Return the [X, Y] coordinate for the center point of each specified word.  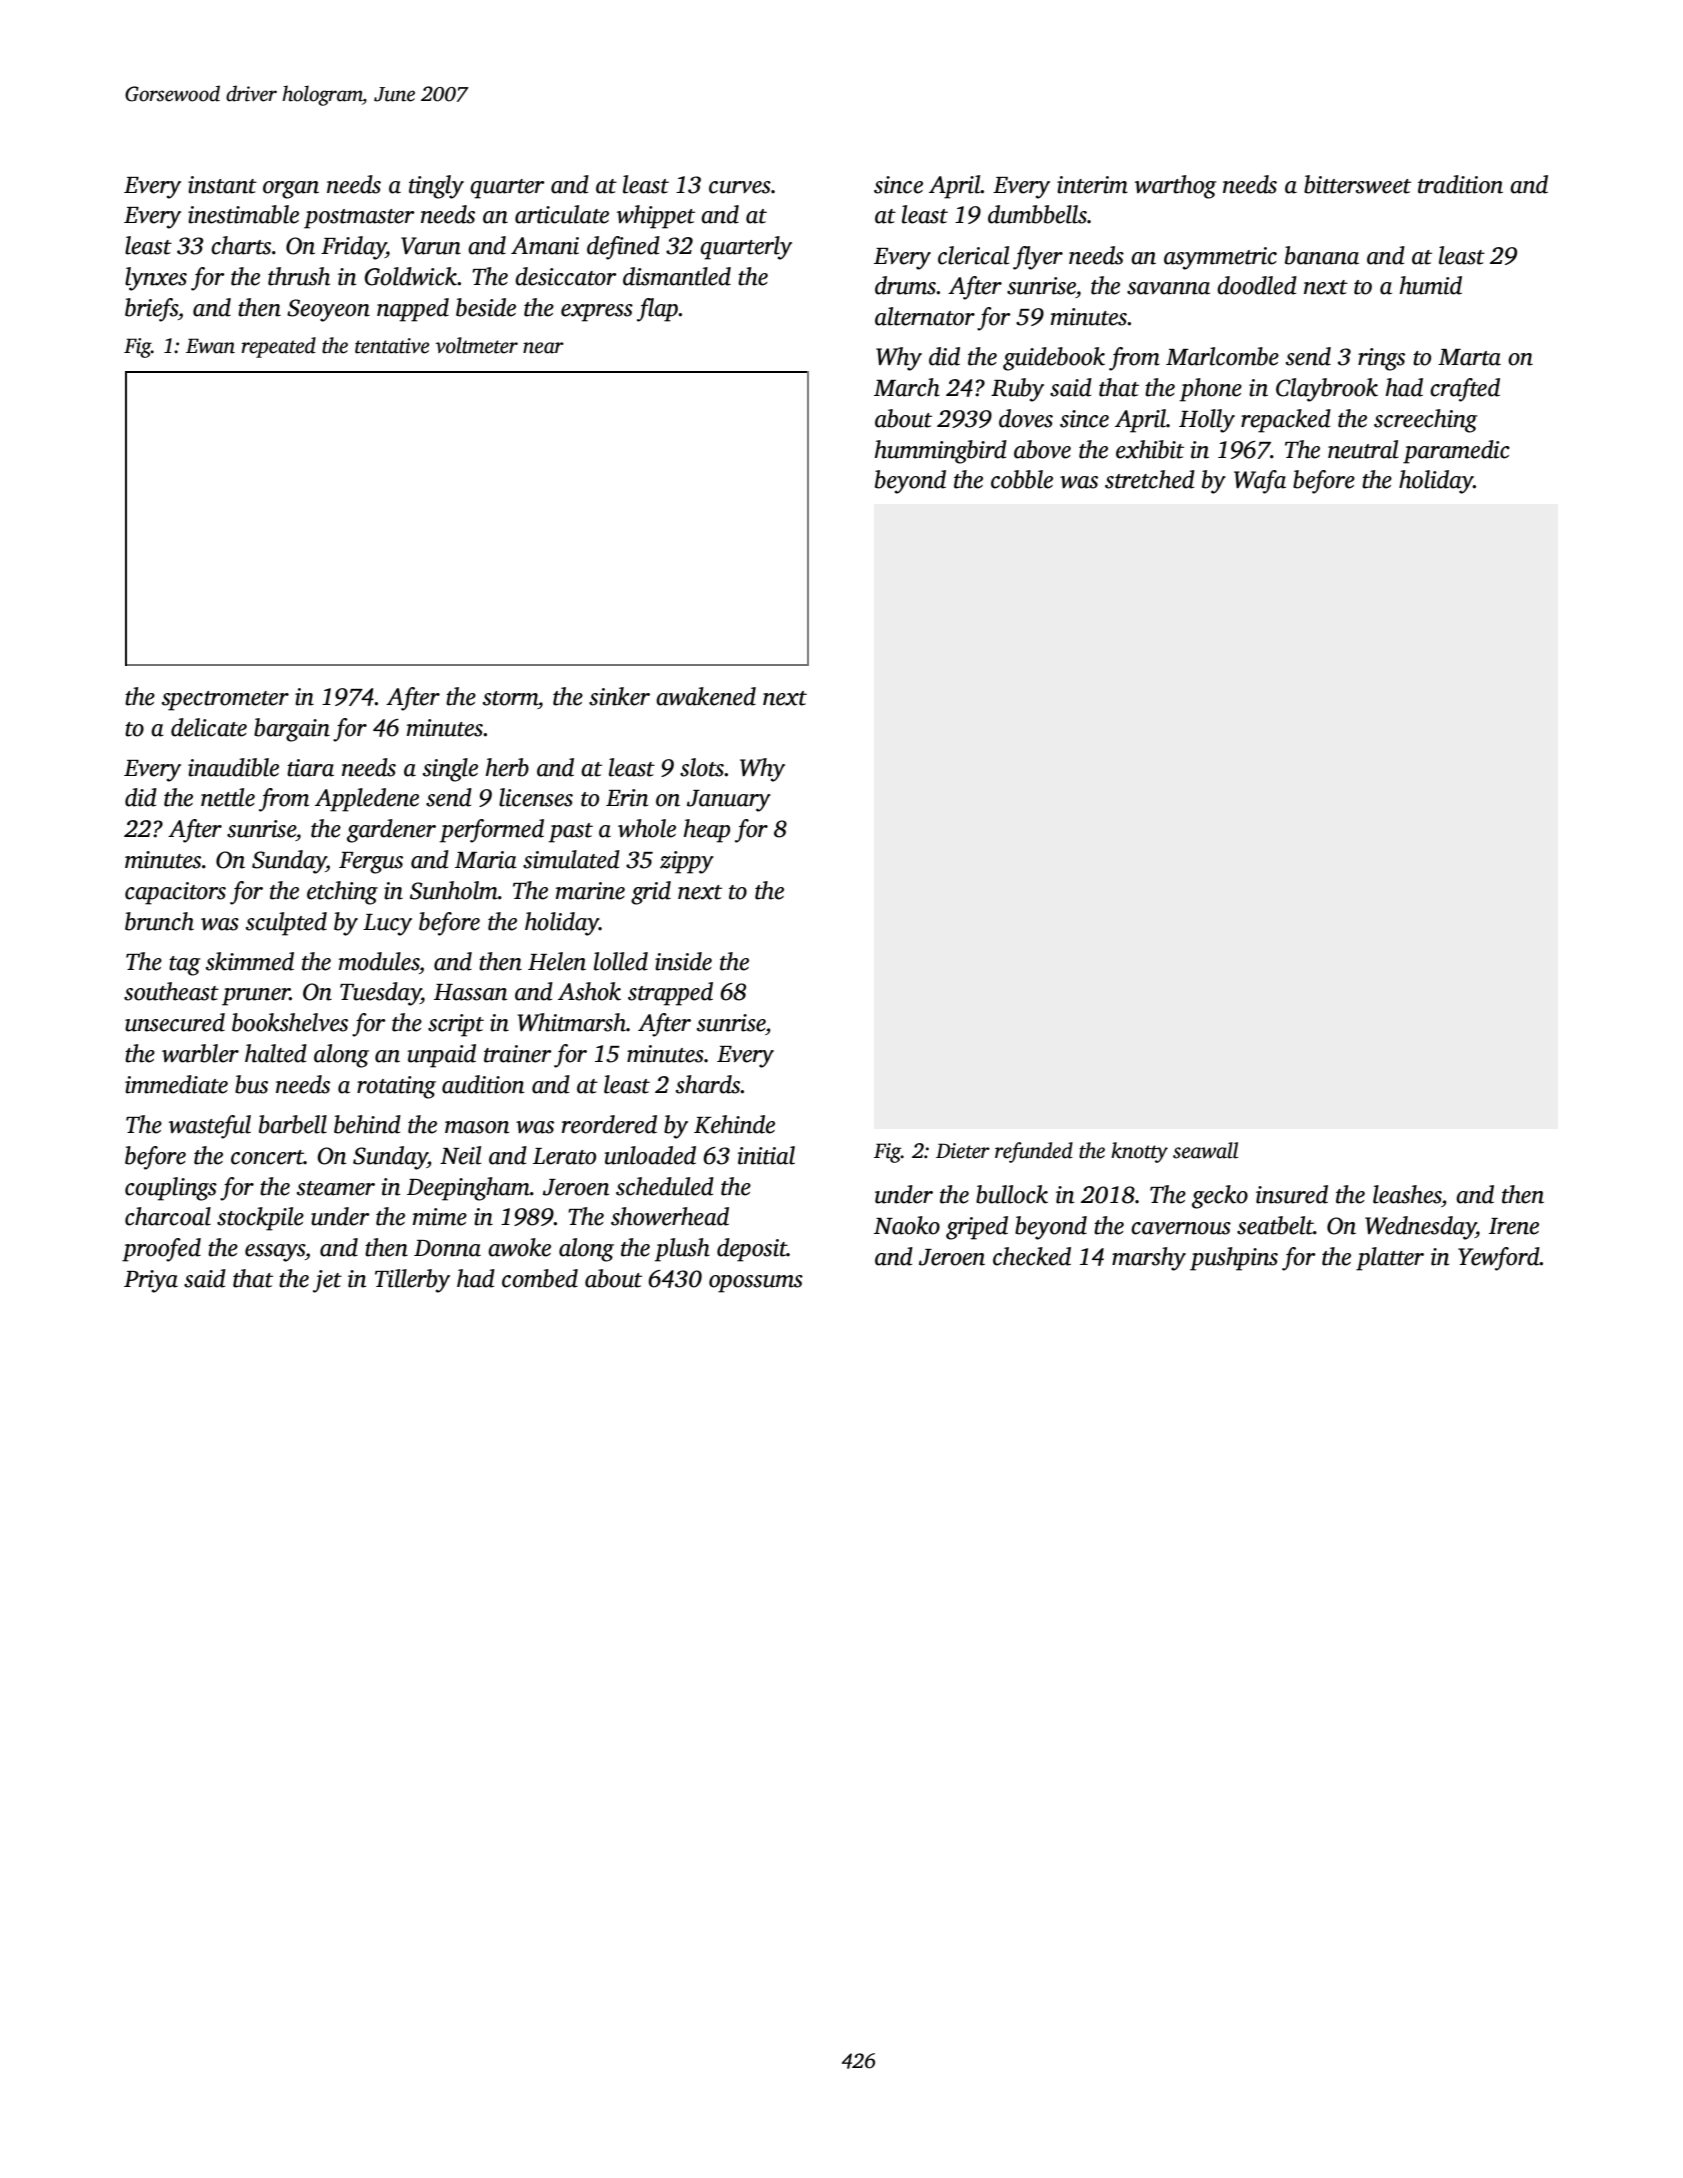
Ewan [210, 346]
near [543, 348]
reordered [609, 1124]
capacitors [175, 893]
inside [683, 961]
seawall [1205, 1150]
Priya [151, 1281]
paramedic [1456, 452]
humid [1431, 285]
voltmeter [476, 345]
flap [657, 310]
